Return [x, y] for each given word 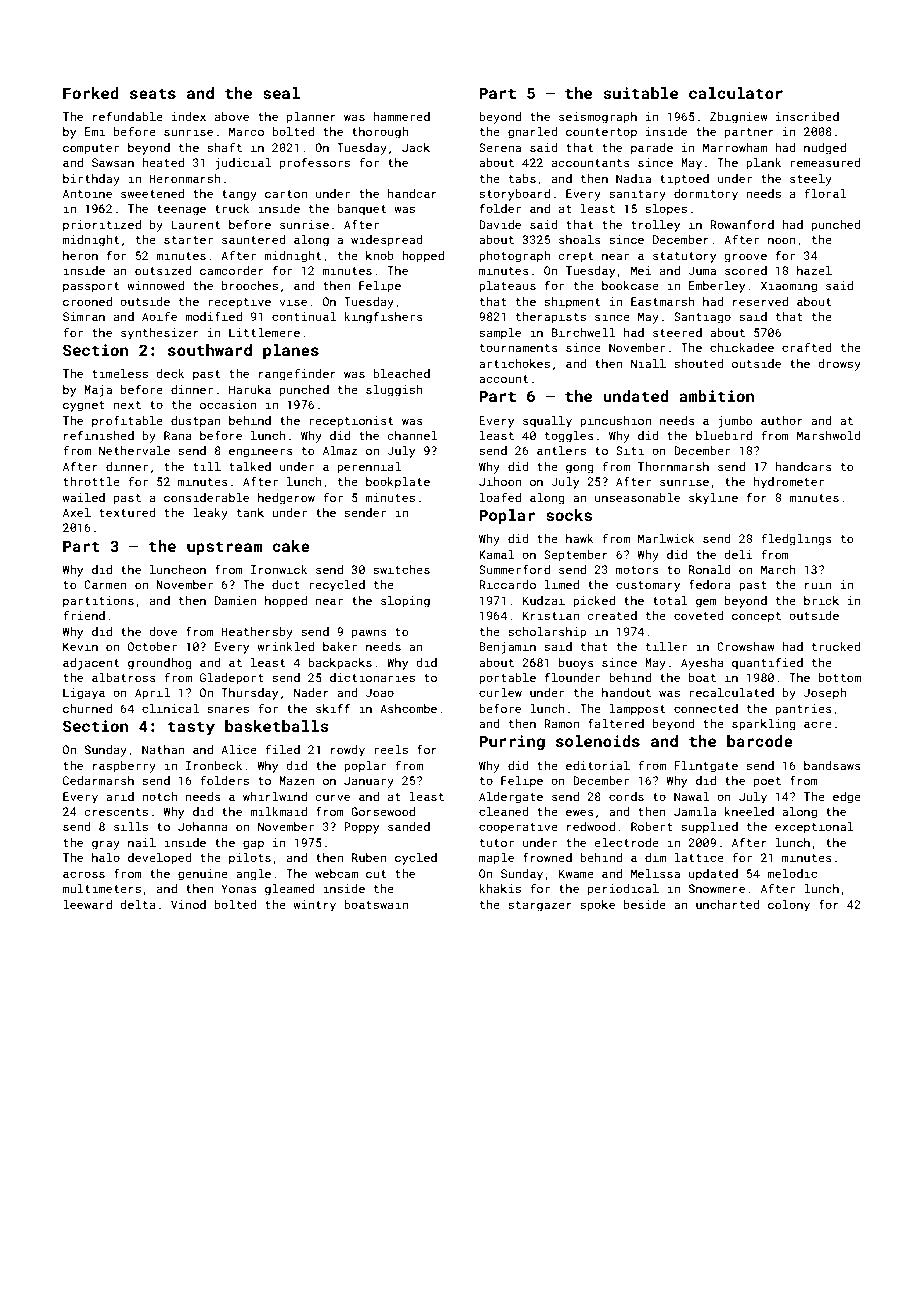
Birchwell [584, 332]
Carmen [105, 584]
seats [153, 93]
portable [507, 679]
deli [738, 554]
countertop [601, 133]
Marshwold [829, 435]
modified [213, 316]
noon [782, 240]
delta [138, 904]
